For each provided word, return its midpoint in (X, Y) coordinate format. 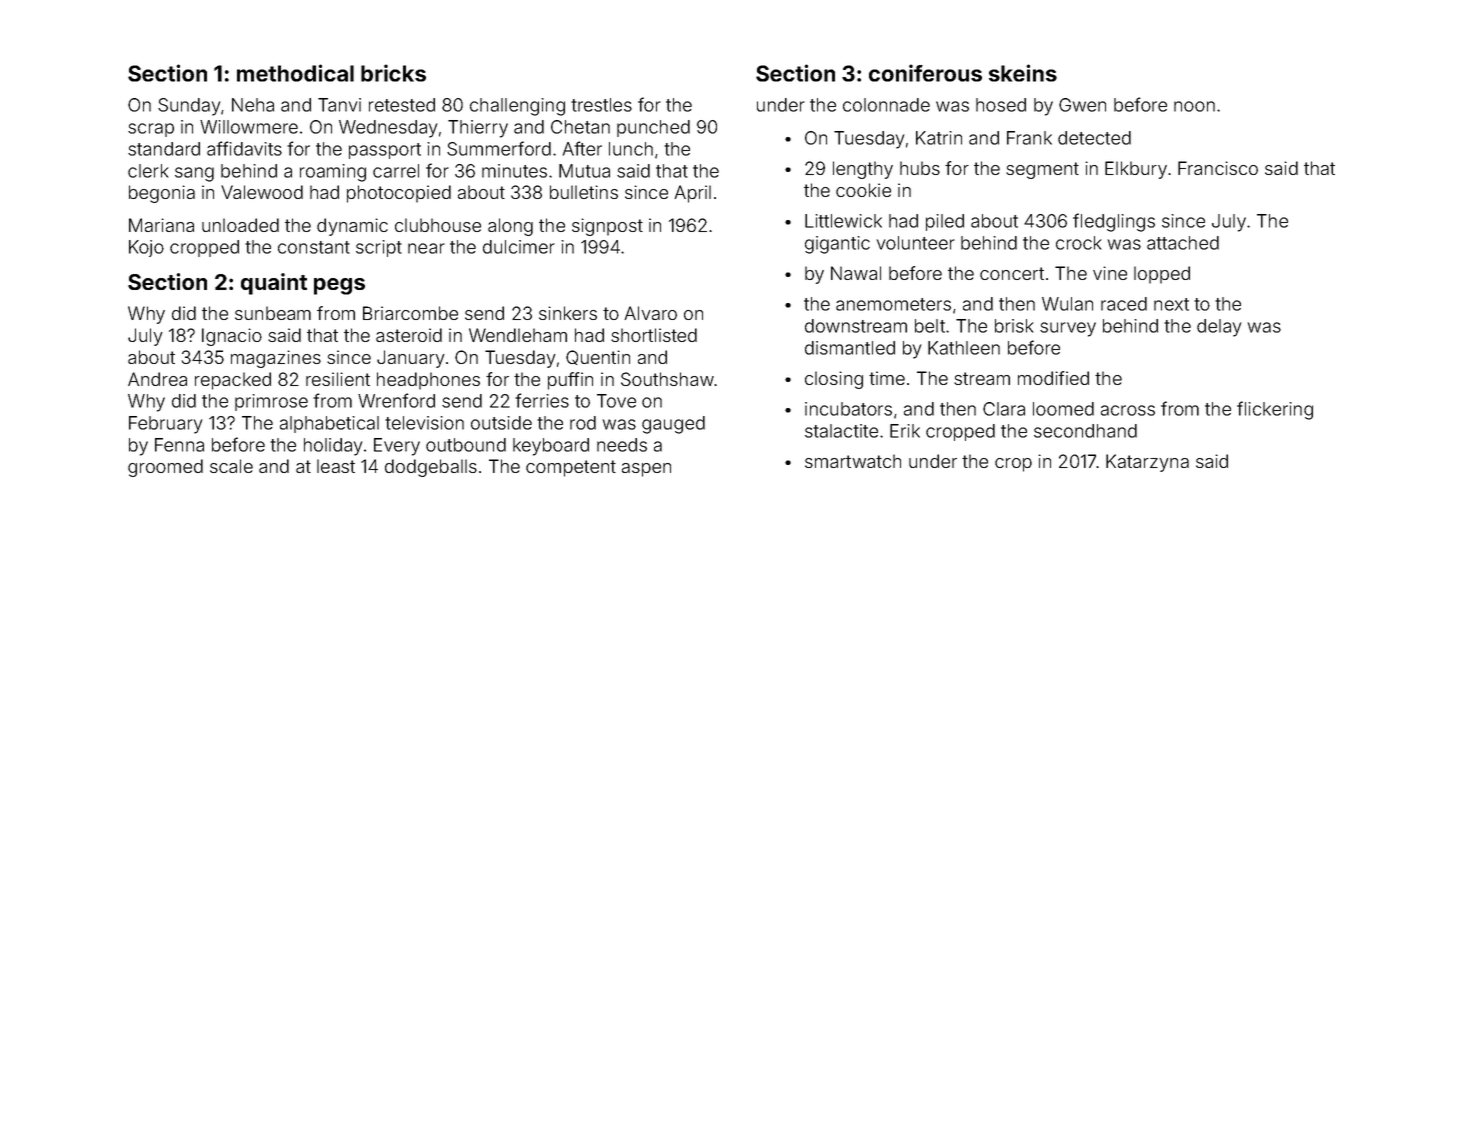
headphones (428, 381)
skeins (1023, 73)
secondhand (1085, 431)
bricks (393, 73)
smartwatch (853, 461)
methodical (295, 73)
